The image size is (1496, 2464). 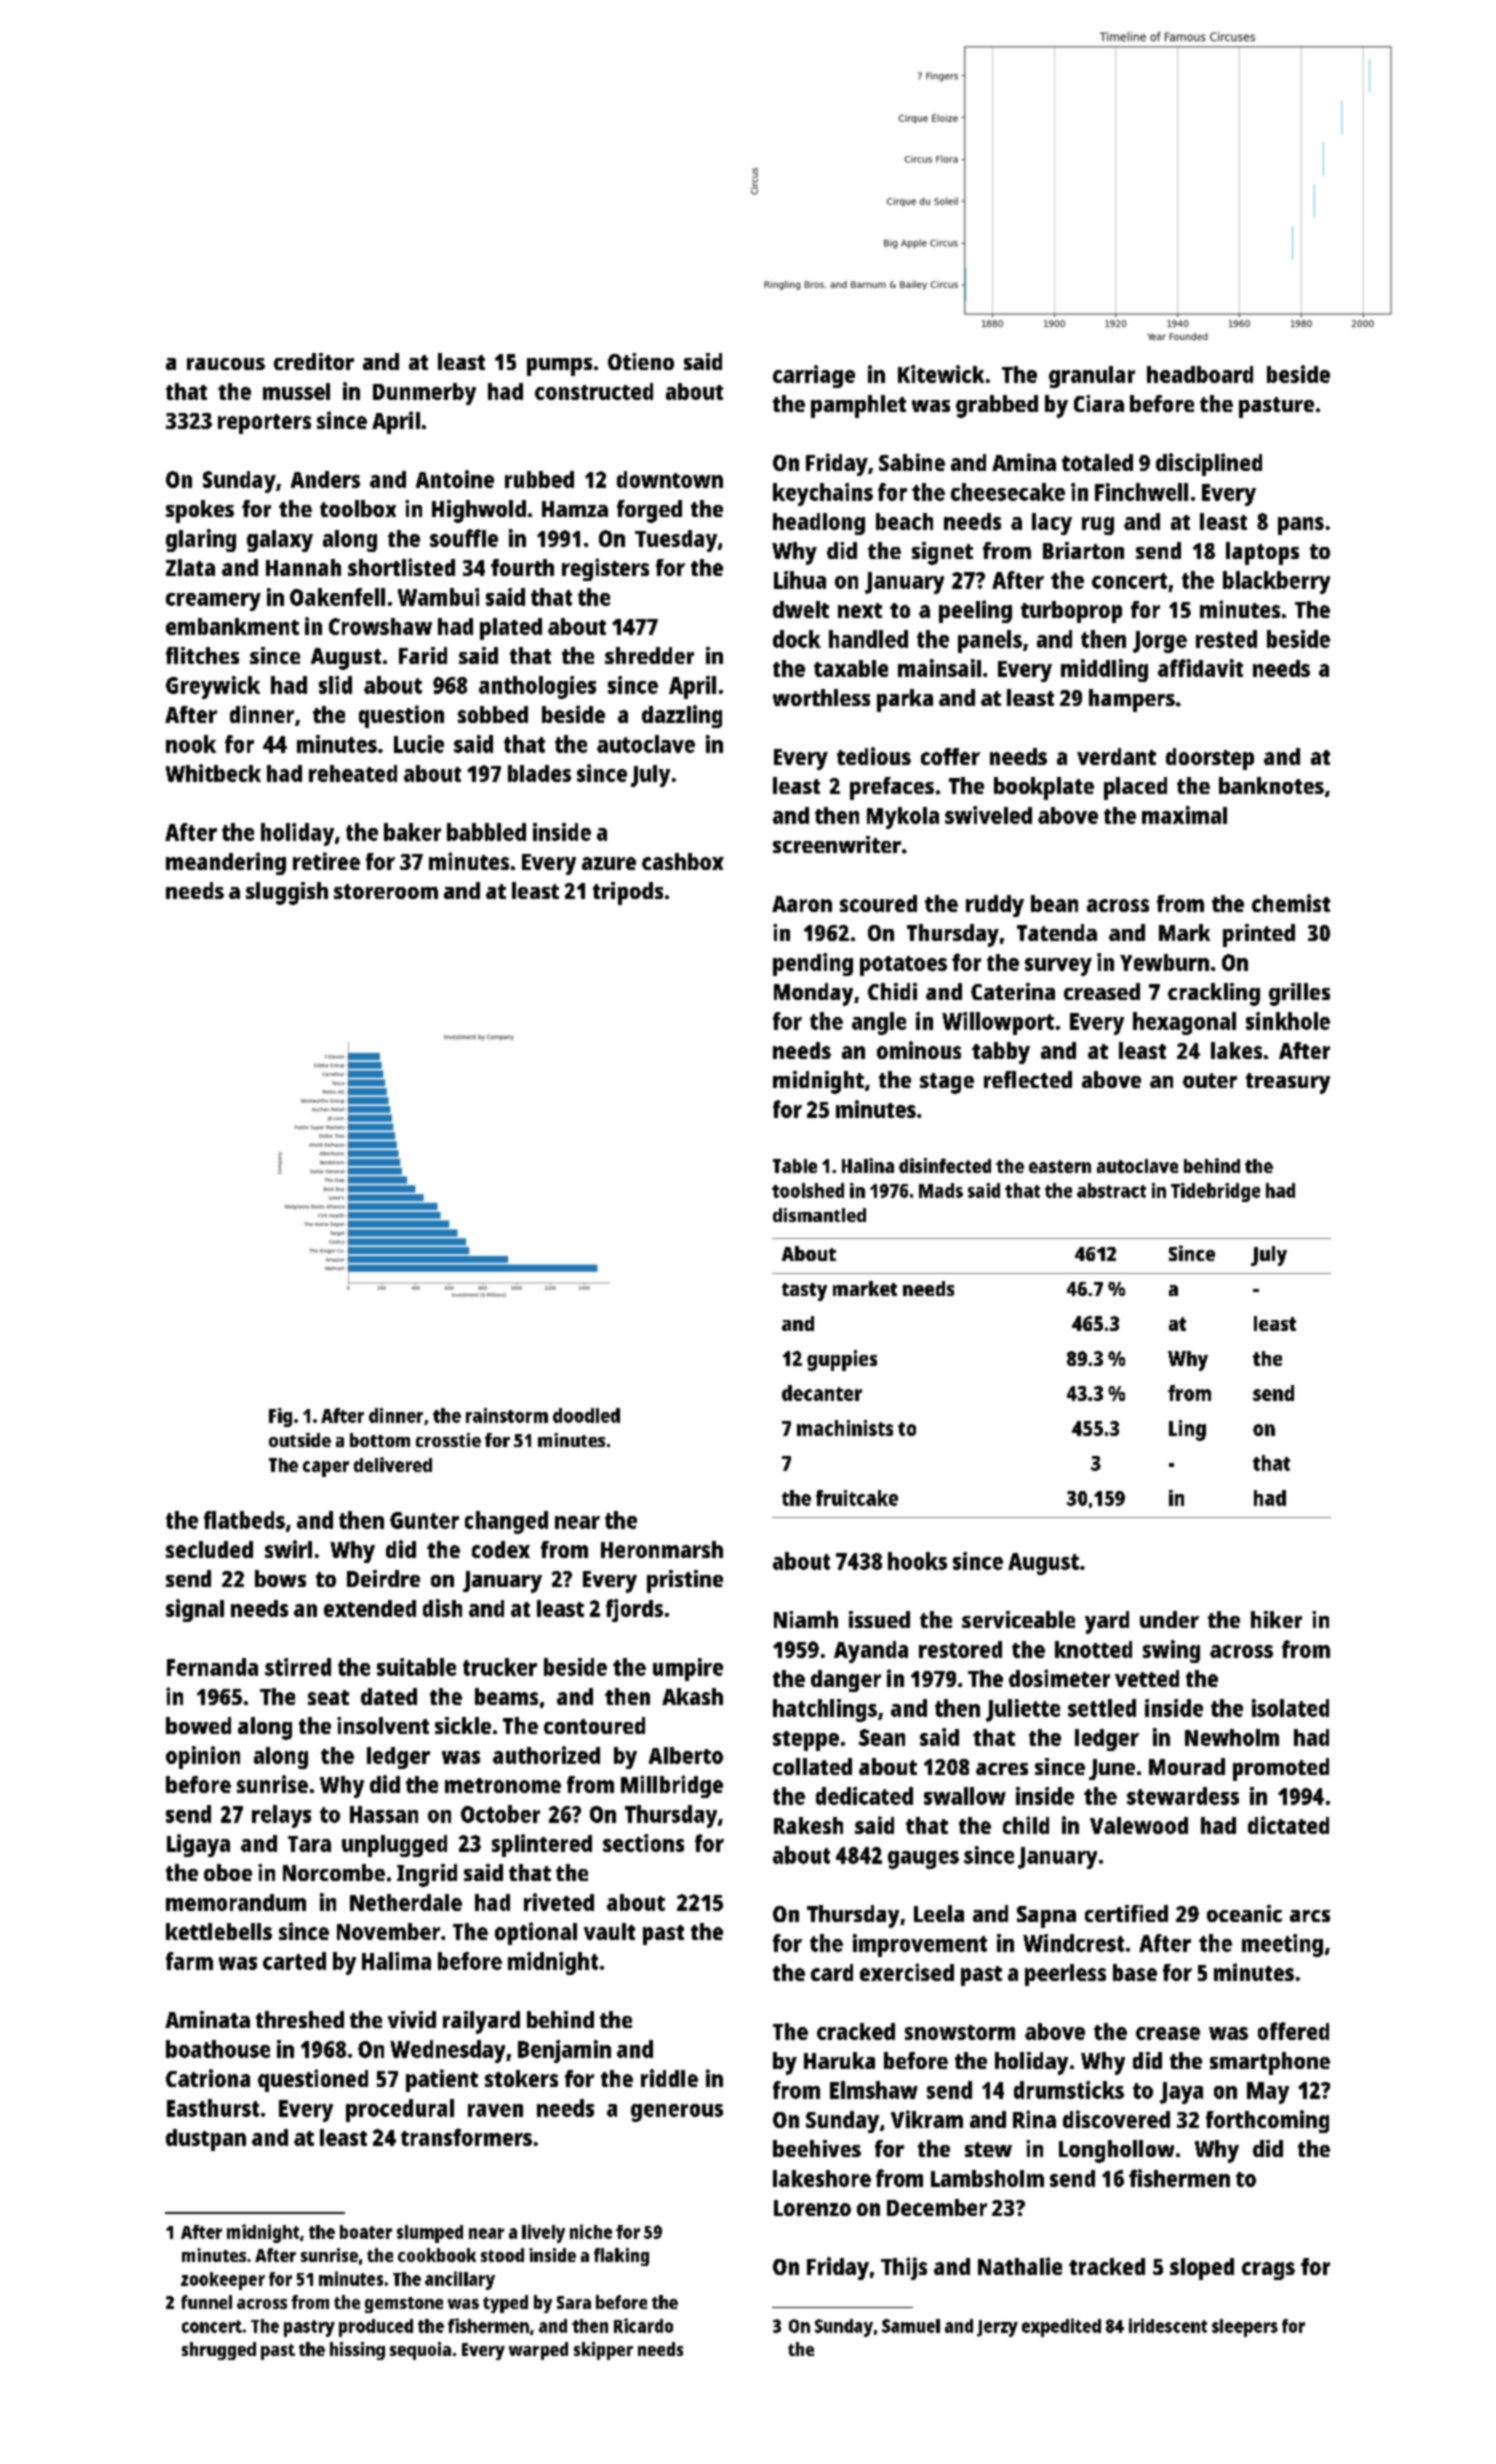 I want to click on fruitcake, so click(x=857, y=1498).
